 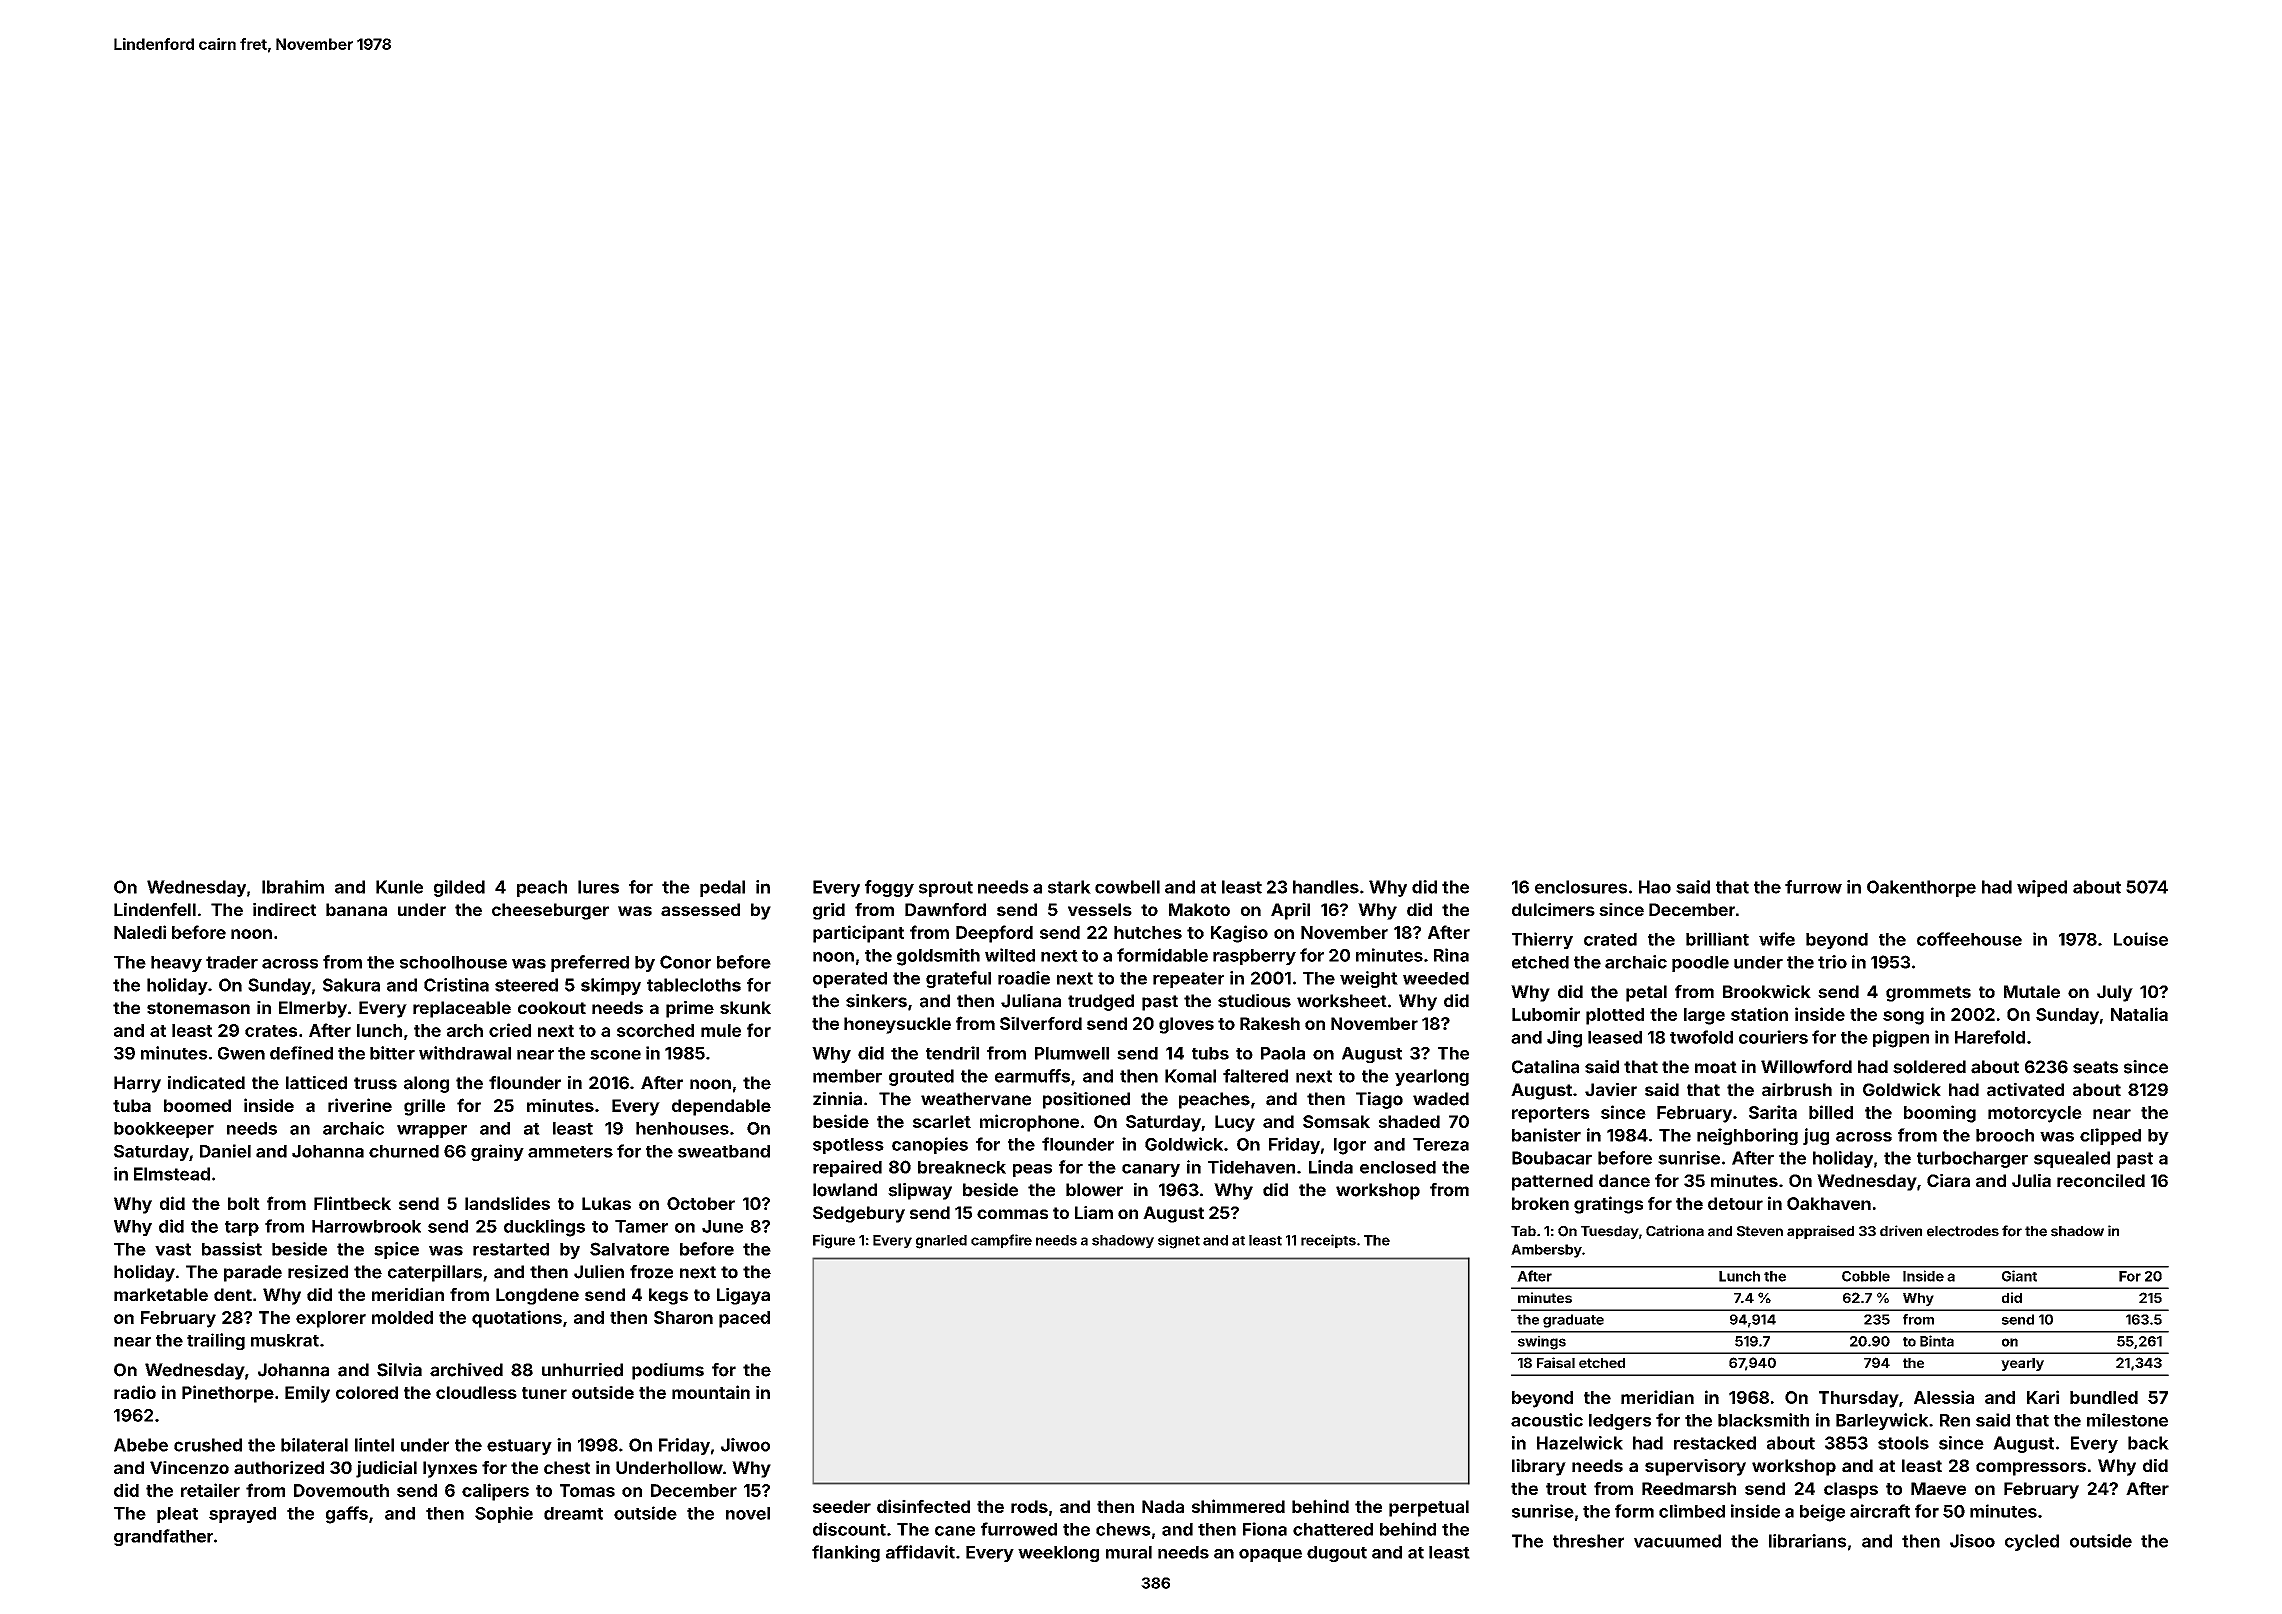 I want to click on Cobble, so click(x=1866, y=1276).
